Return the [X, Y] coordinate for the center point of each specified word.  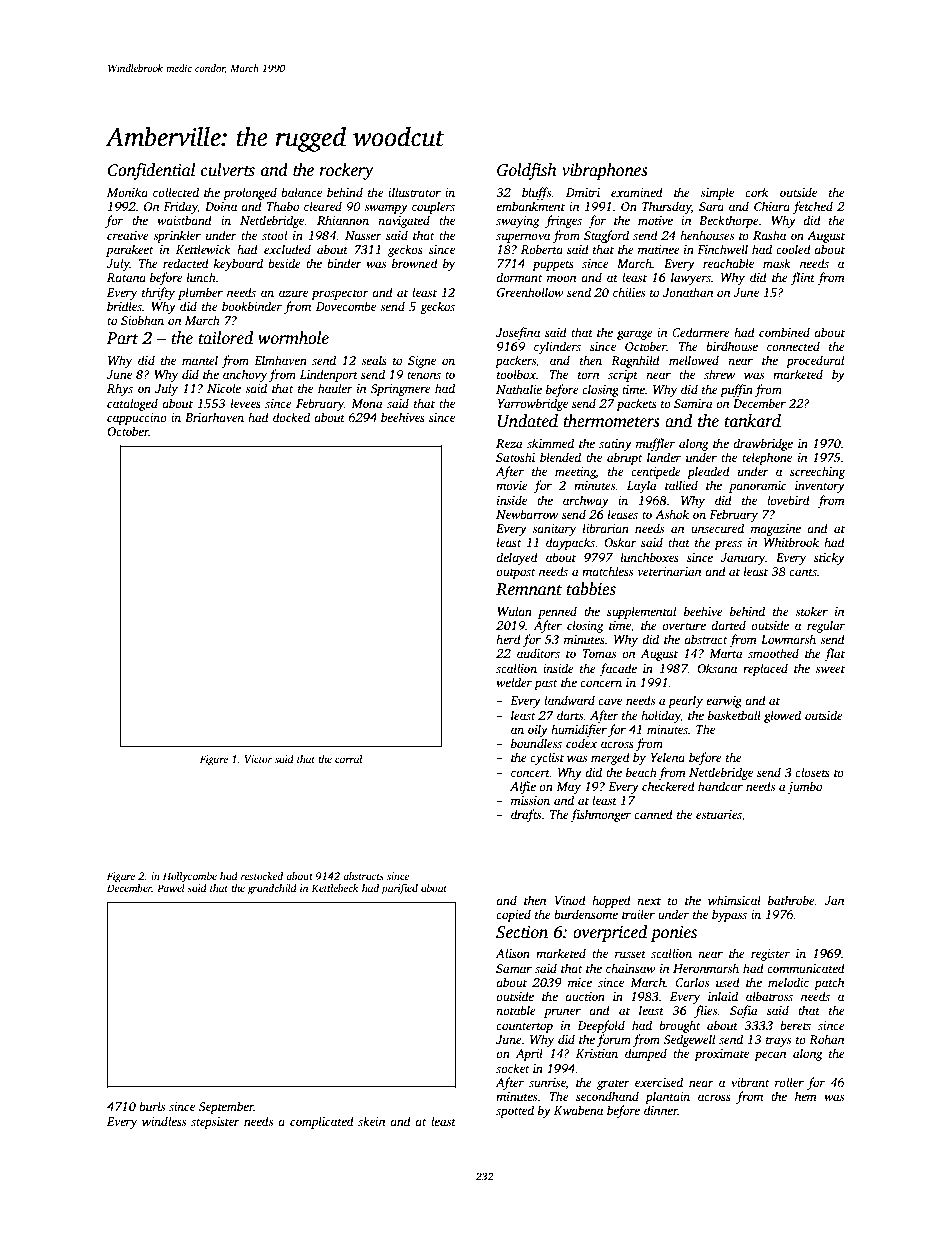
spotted [515, 1111]
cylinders [557, 347]
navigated [404, 221]
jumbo [804, 787]
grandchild [272, 889]
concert [530, 773]
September [226, 1107]
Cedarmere [701, 332]
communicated [806, 968]
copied [513, 915]
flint [803, 278]
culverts [228, 170]
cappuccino [137, 419]
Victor [258, 759]
